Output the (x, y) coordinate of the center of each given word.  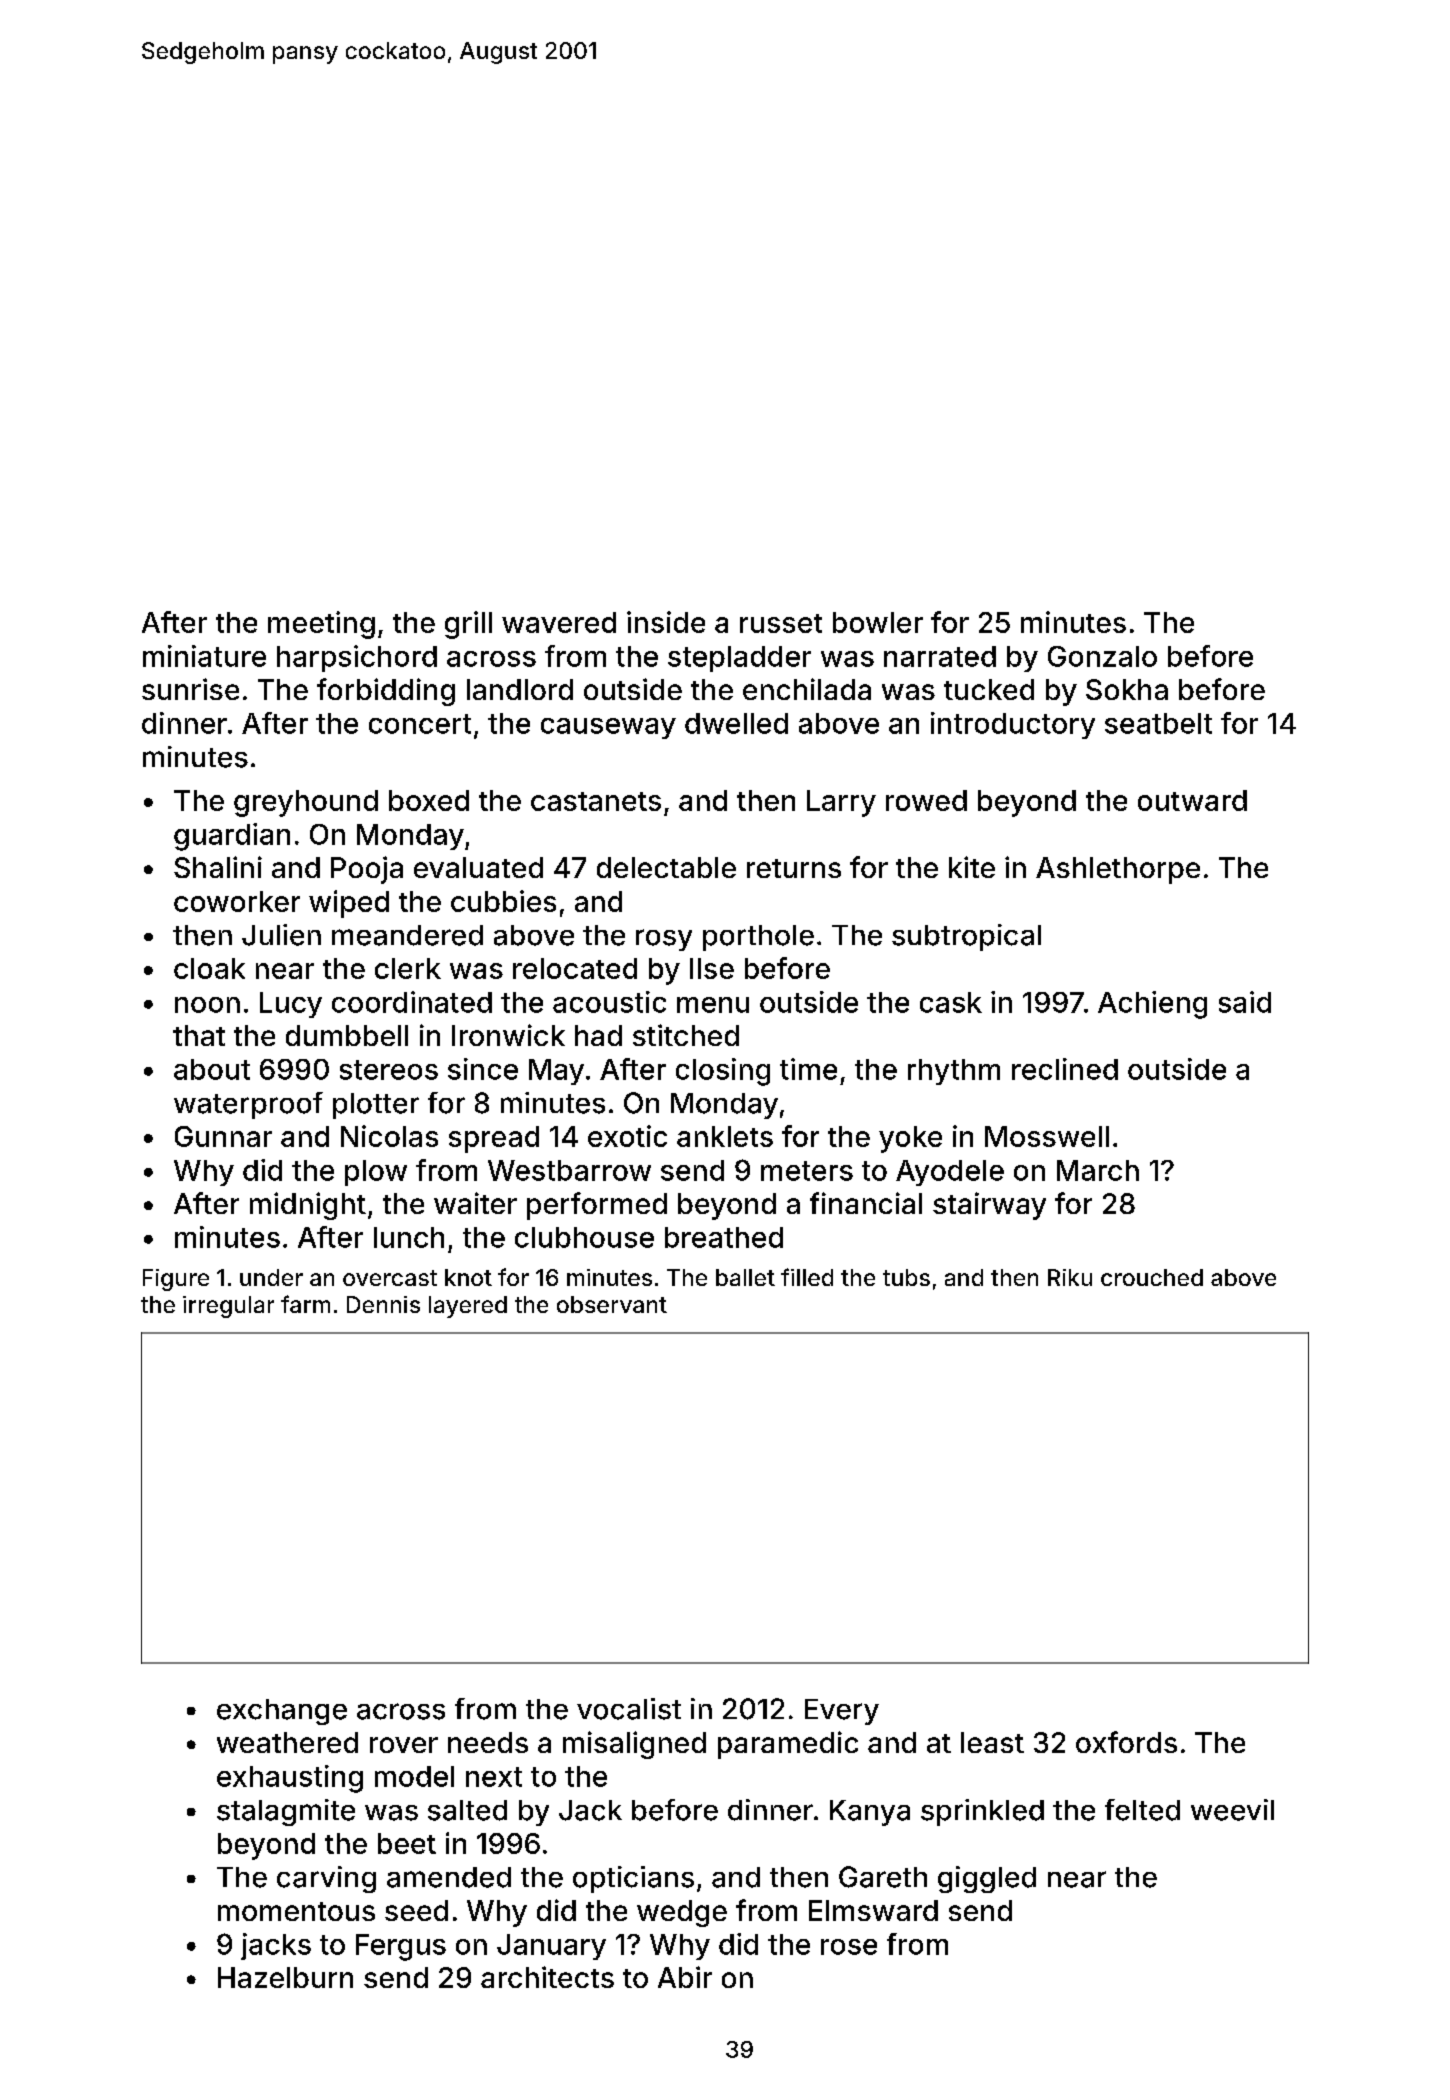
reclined (1065, 1069)
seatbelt (1158, 723)
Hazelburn (285, 1977)
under (271, 1277)
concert (420, 724)
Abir (685, 1977)
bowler (878, 622)
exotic (627, 1136)
